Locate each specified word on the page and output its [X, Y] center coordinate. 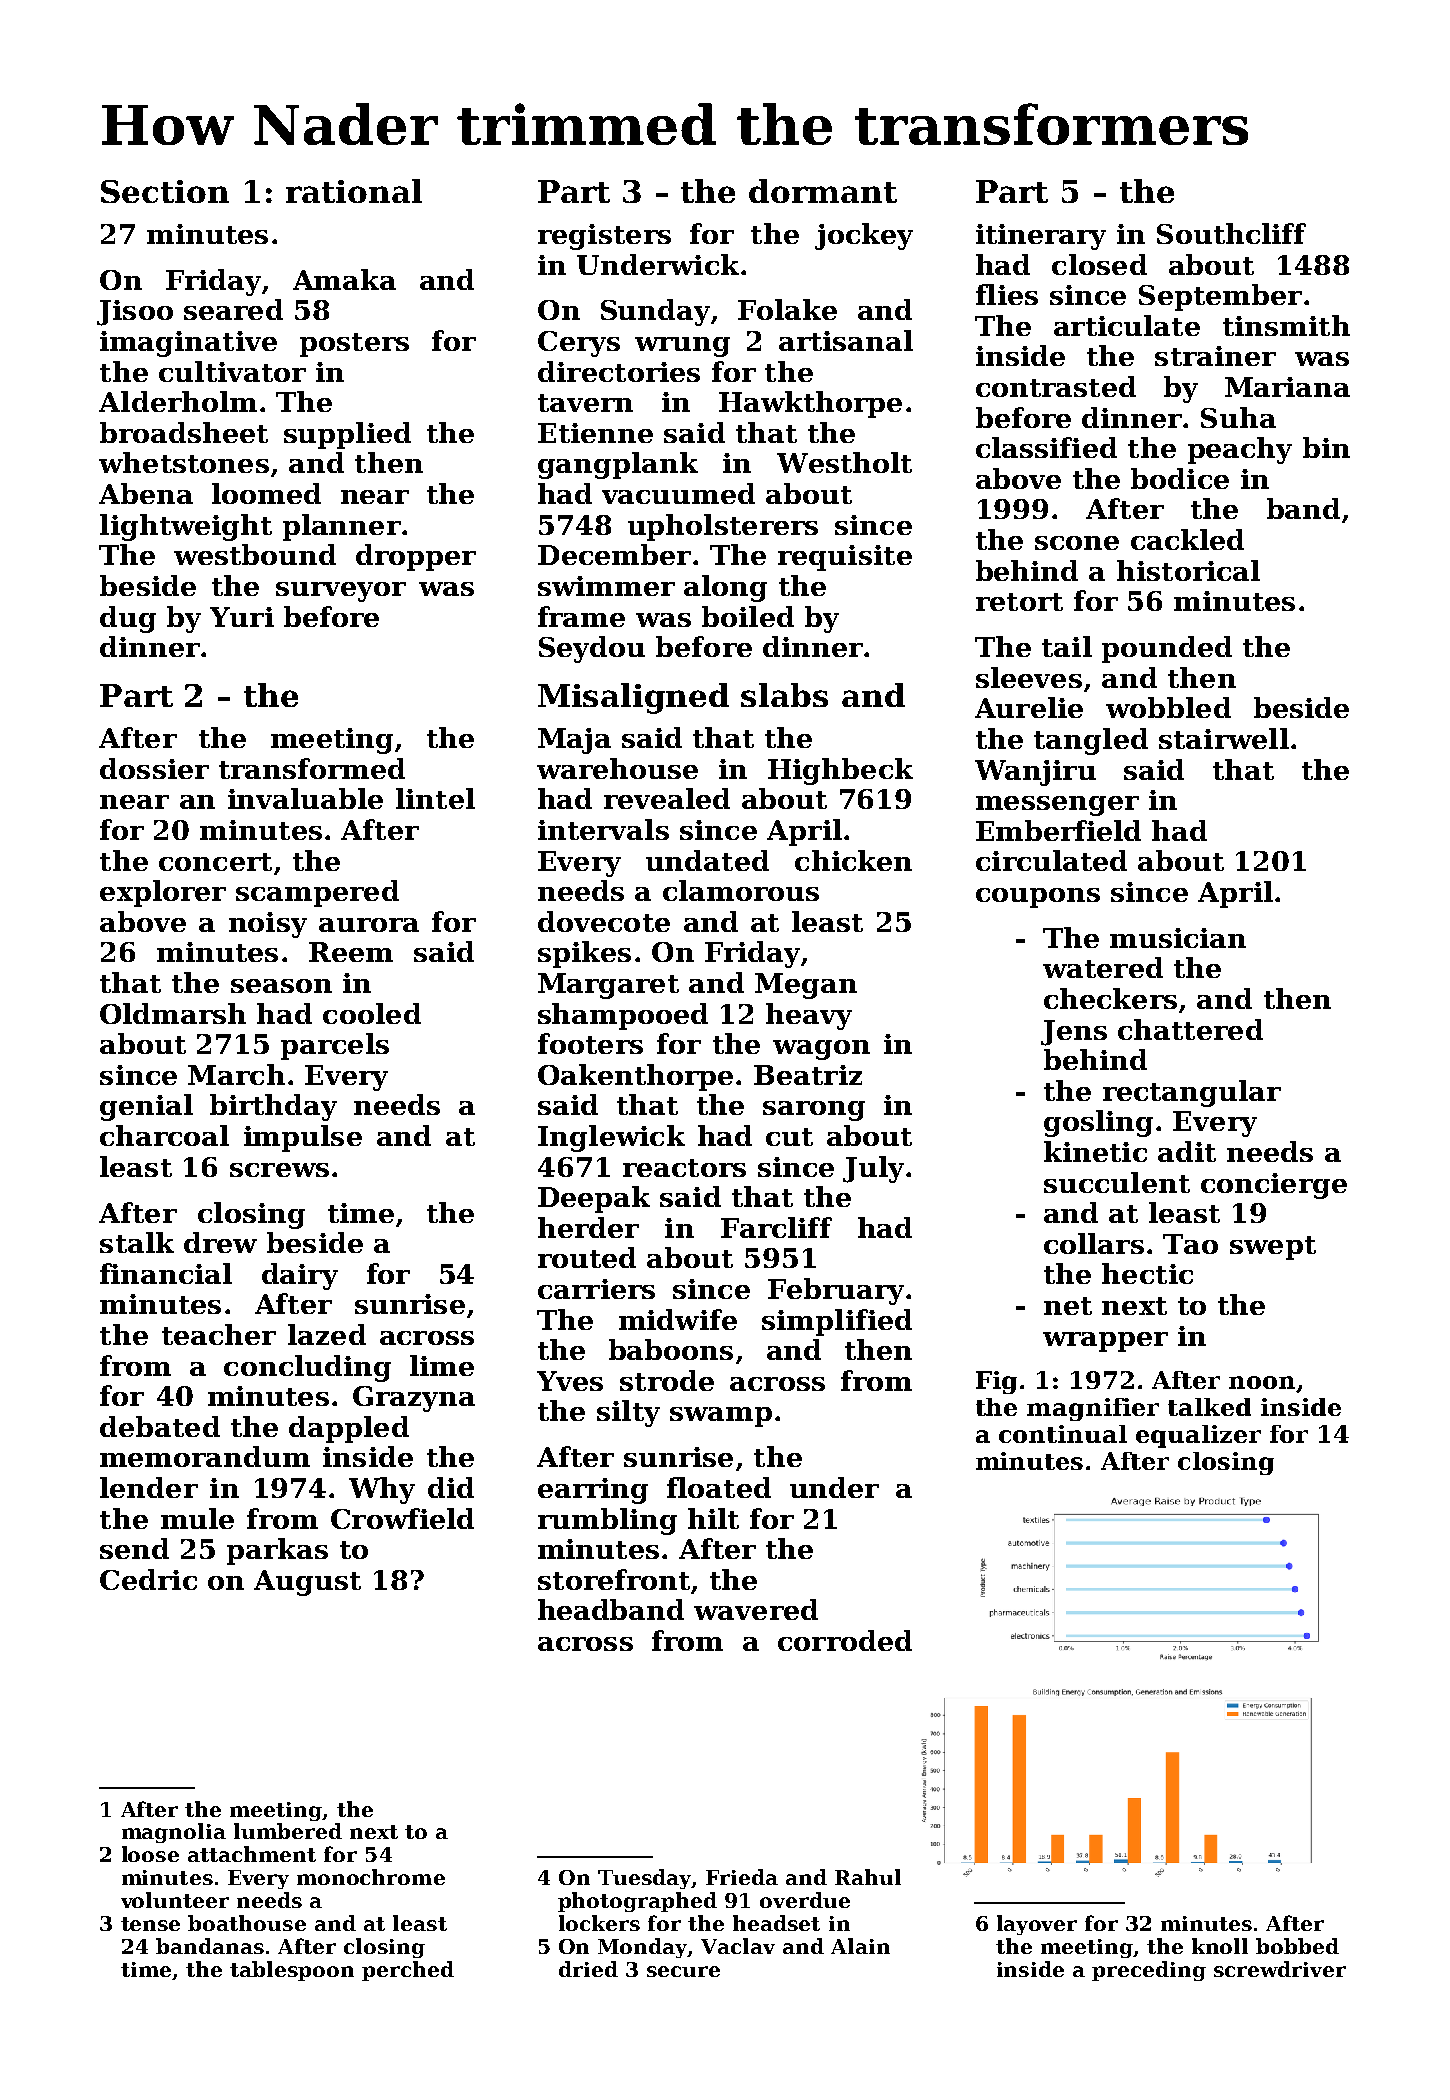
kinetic [1095, 1151]
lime [442, 1365]
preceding [1149, 1971]
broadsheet [184, 432]
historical [1188, 570]
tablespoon [292, 1971]
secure [683, 1971]
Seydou [592, 649]
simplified [837, 1322]
